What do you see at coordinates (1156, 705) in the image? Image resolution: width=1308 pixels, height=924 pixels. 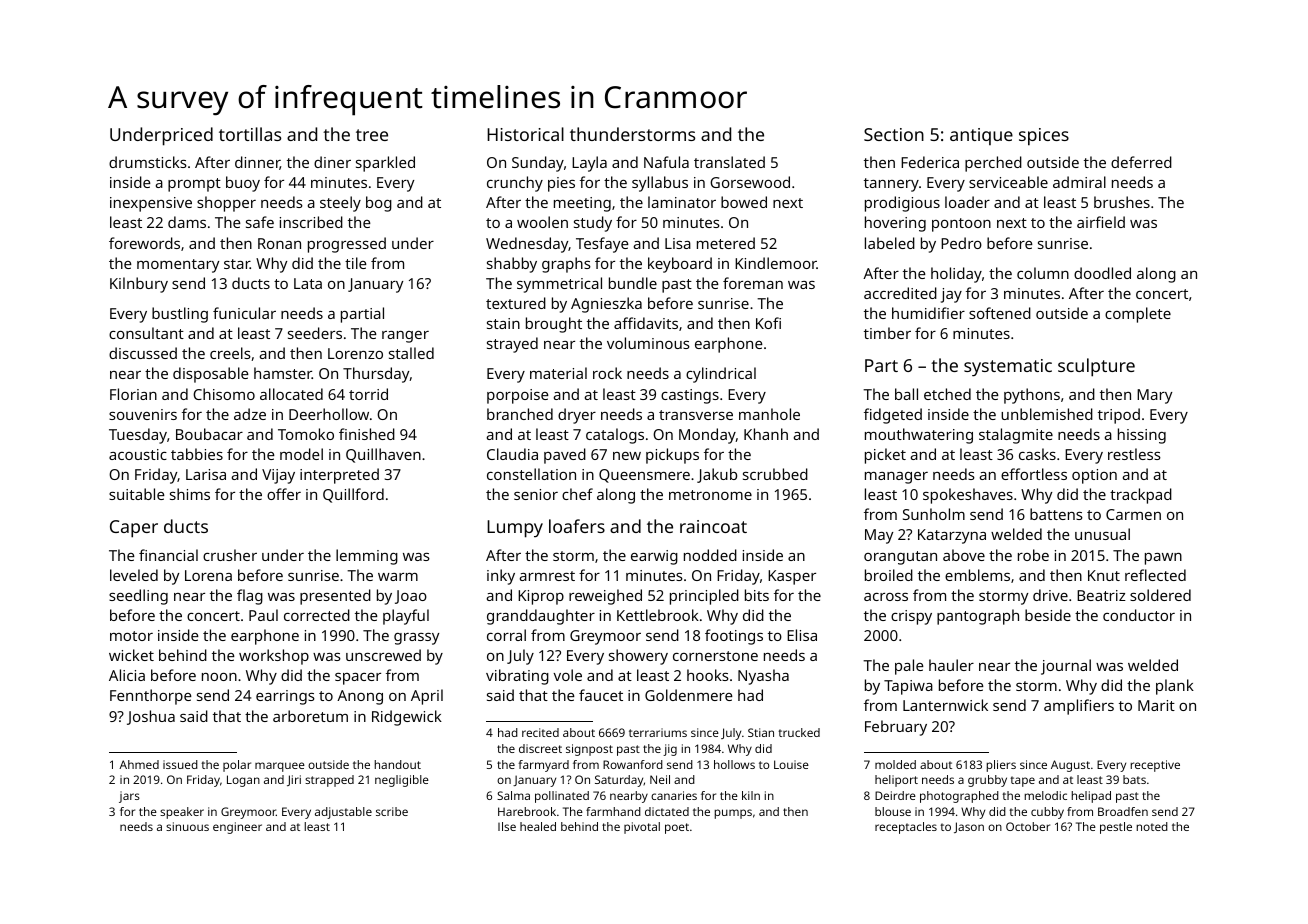 I see `Marit` at bounding box center [1156, 705].
